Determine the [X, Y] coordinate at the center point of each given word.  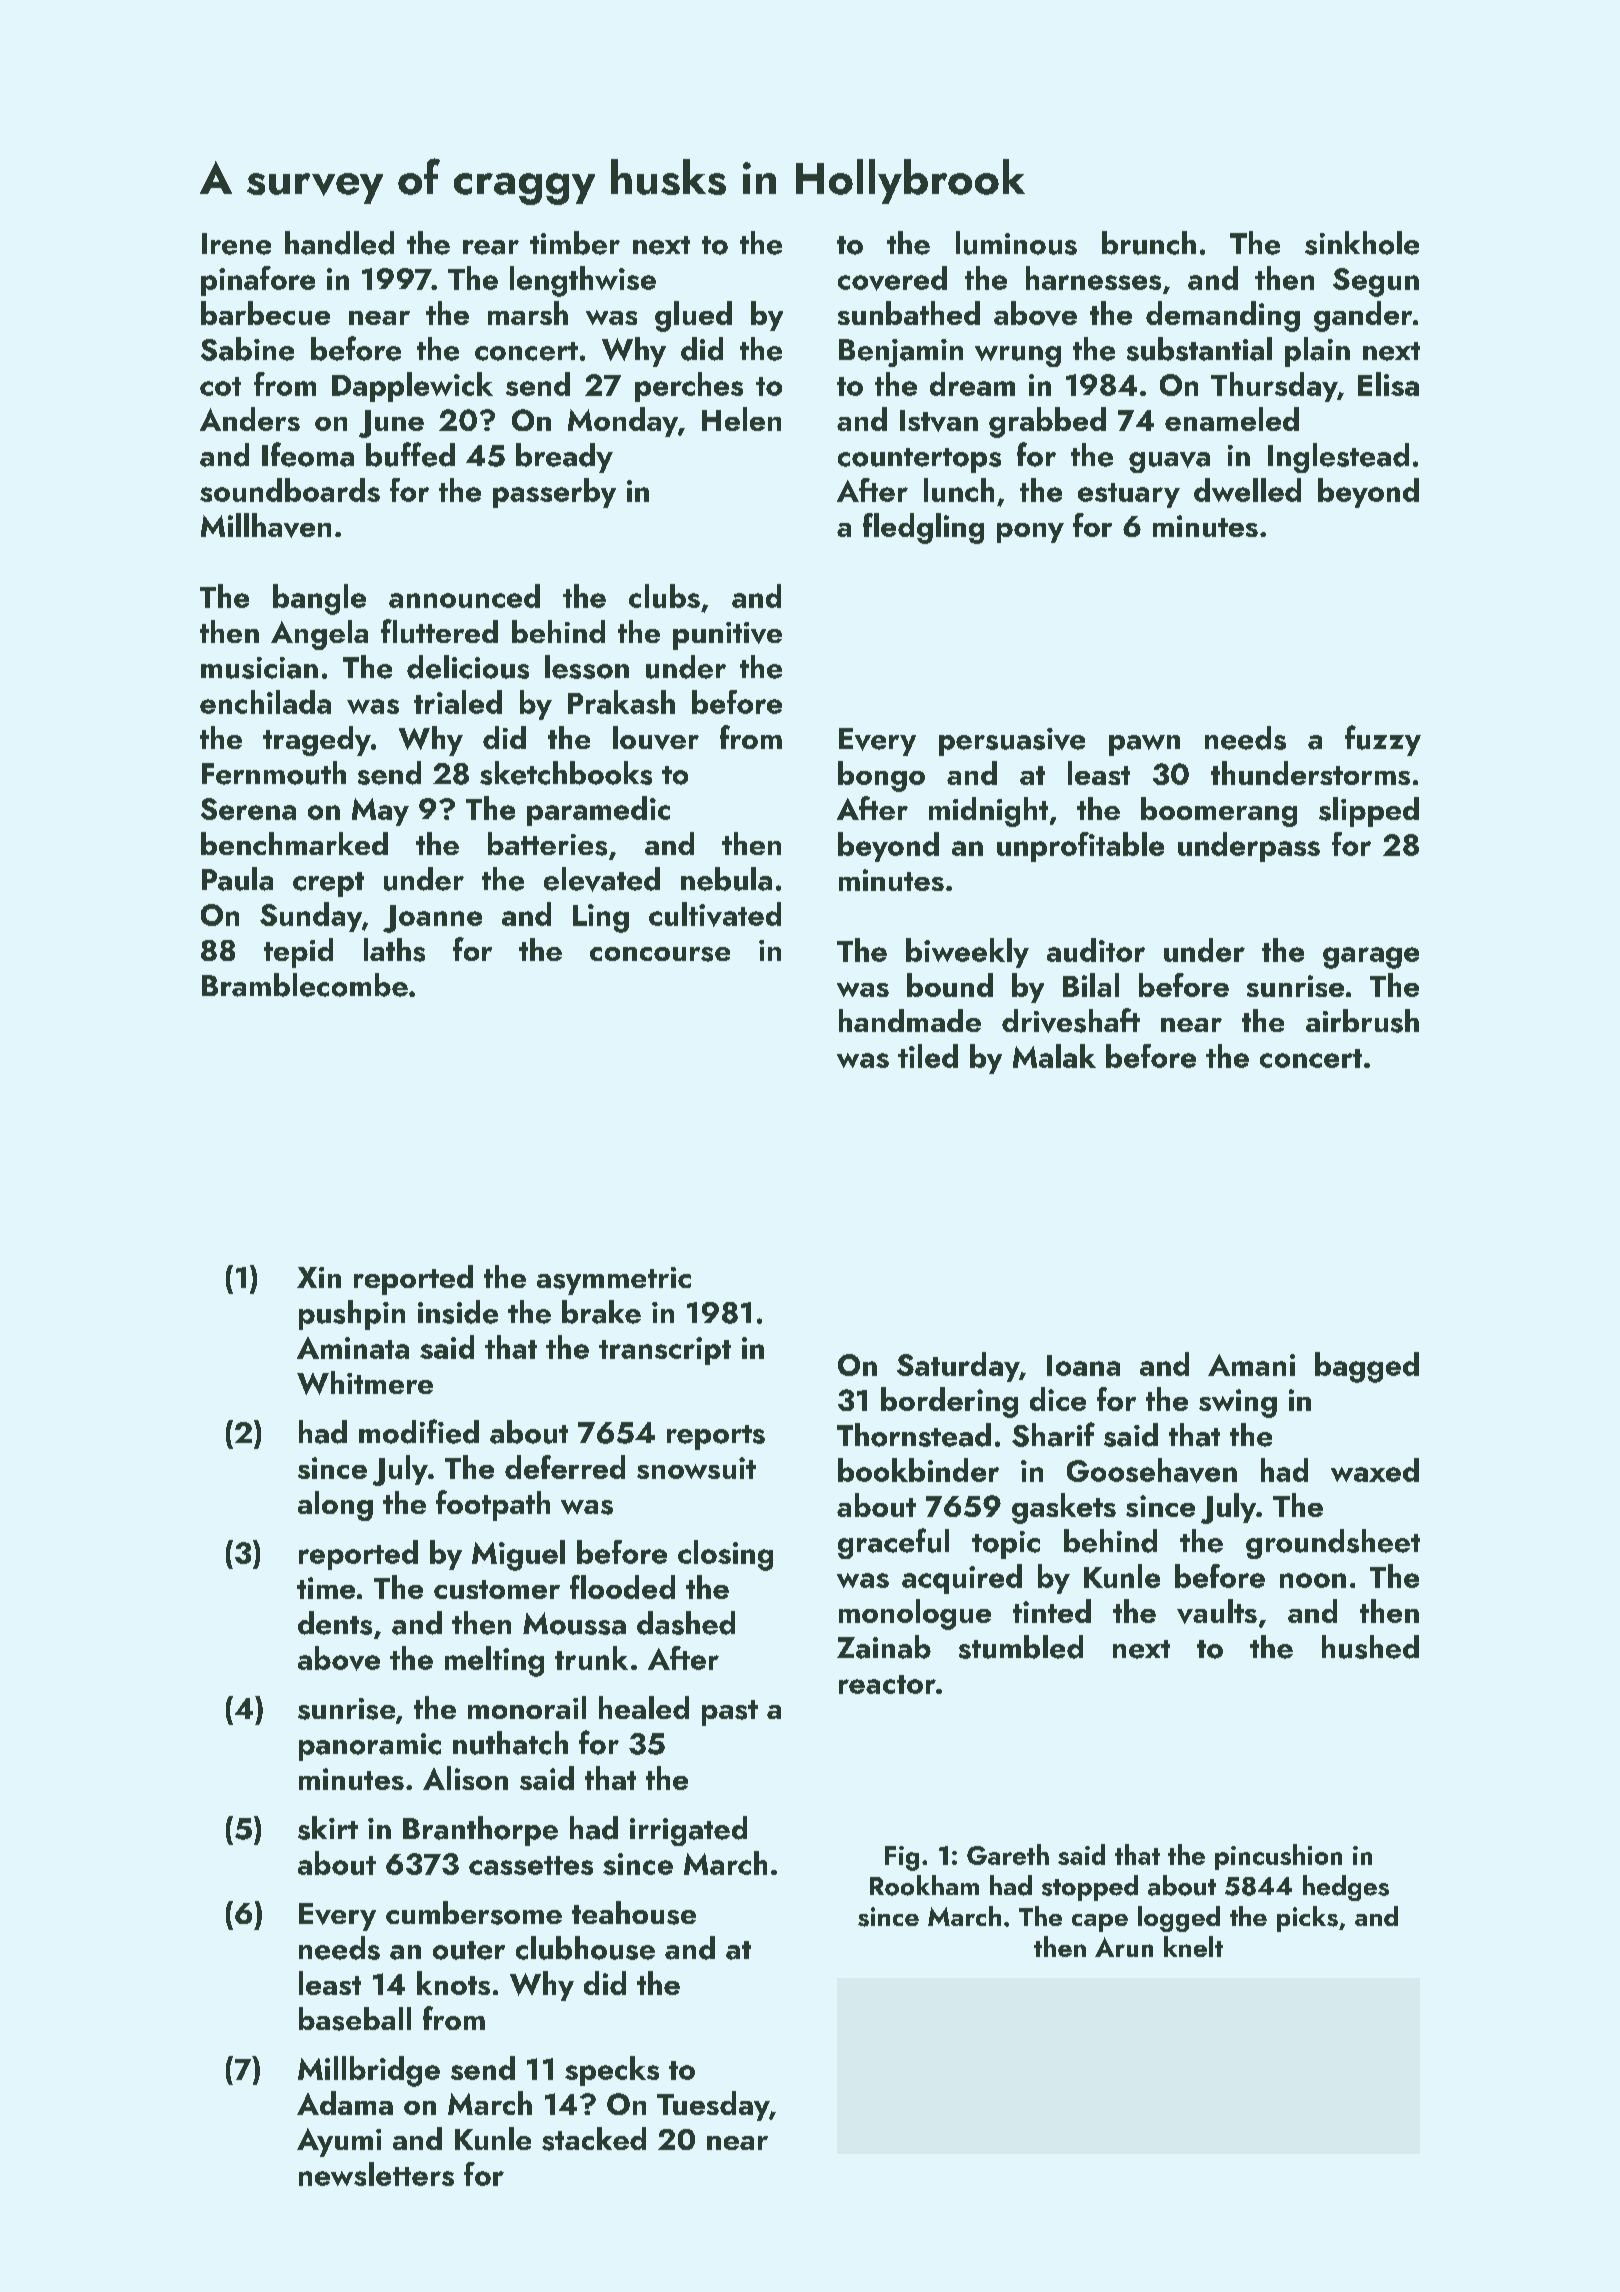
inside [458, 1312]
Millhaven [266, 525]
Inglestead [1338, 458]
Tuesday [713, 2106]
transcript [665, 1351]
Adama [345, 2103]
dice [1058, 1399]
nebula [726, 879]
